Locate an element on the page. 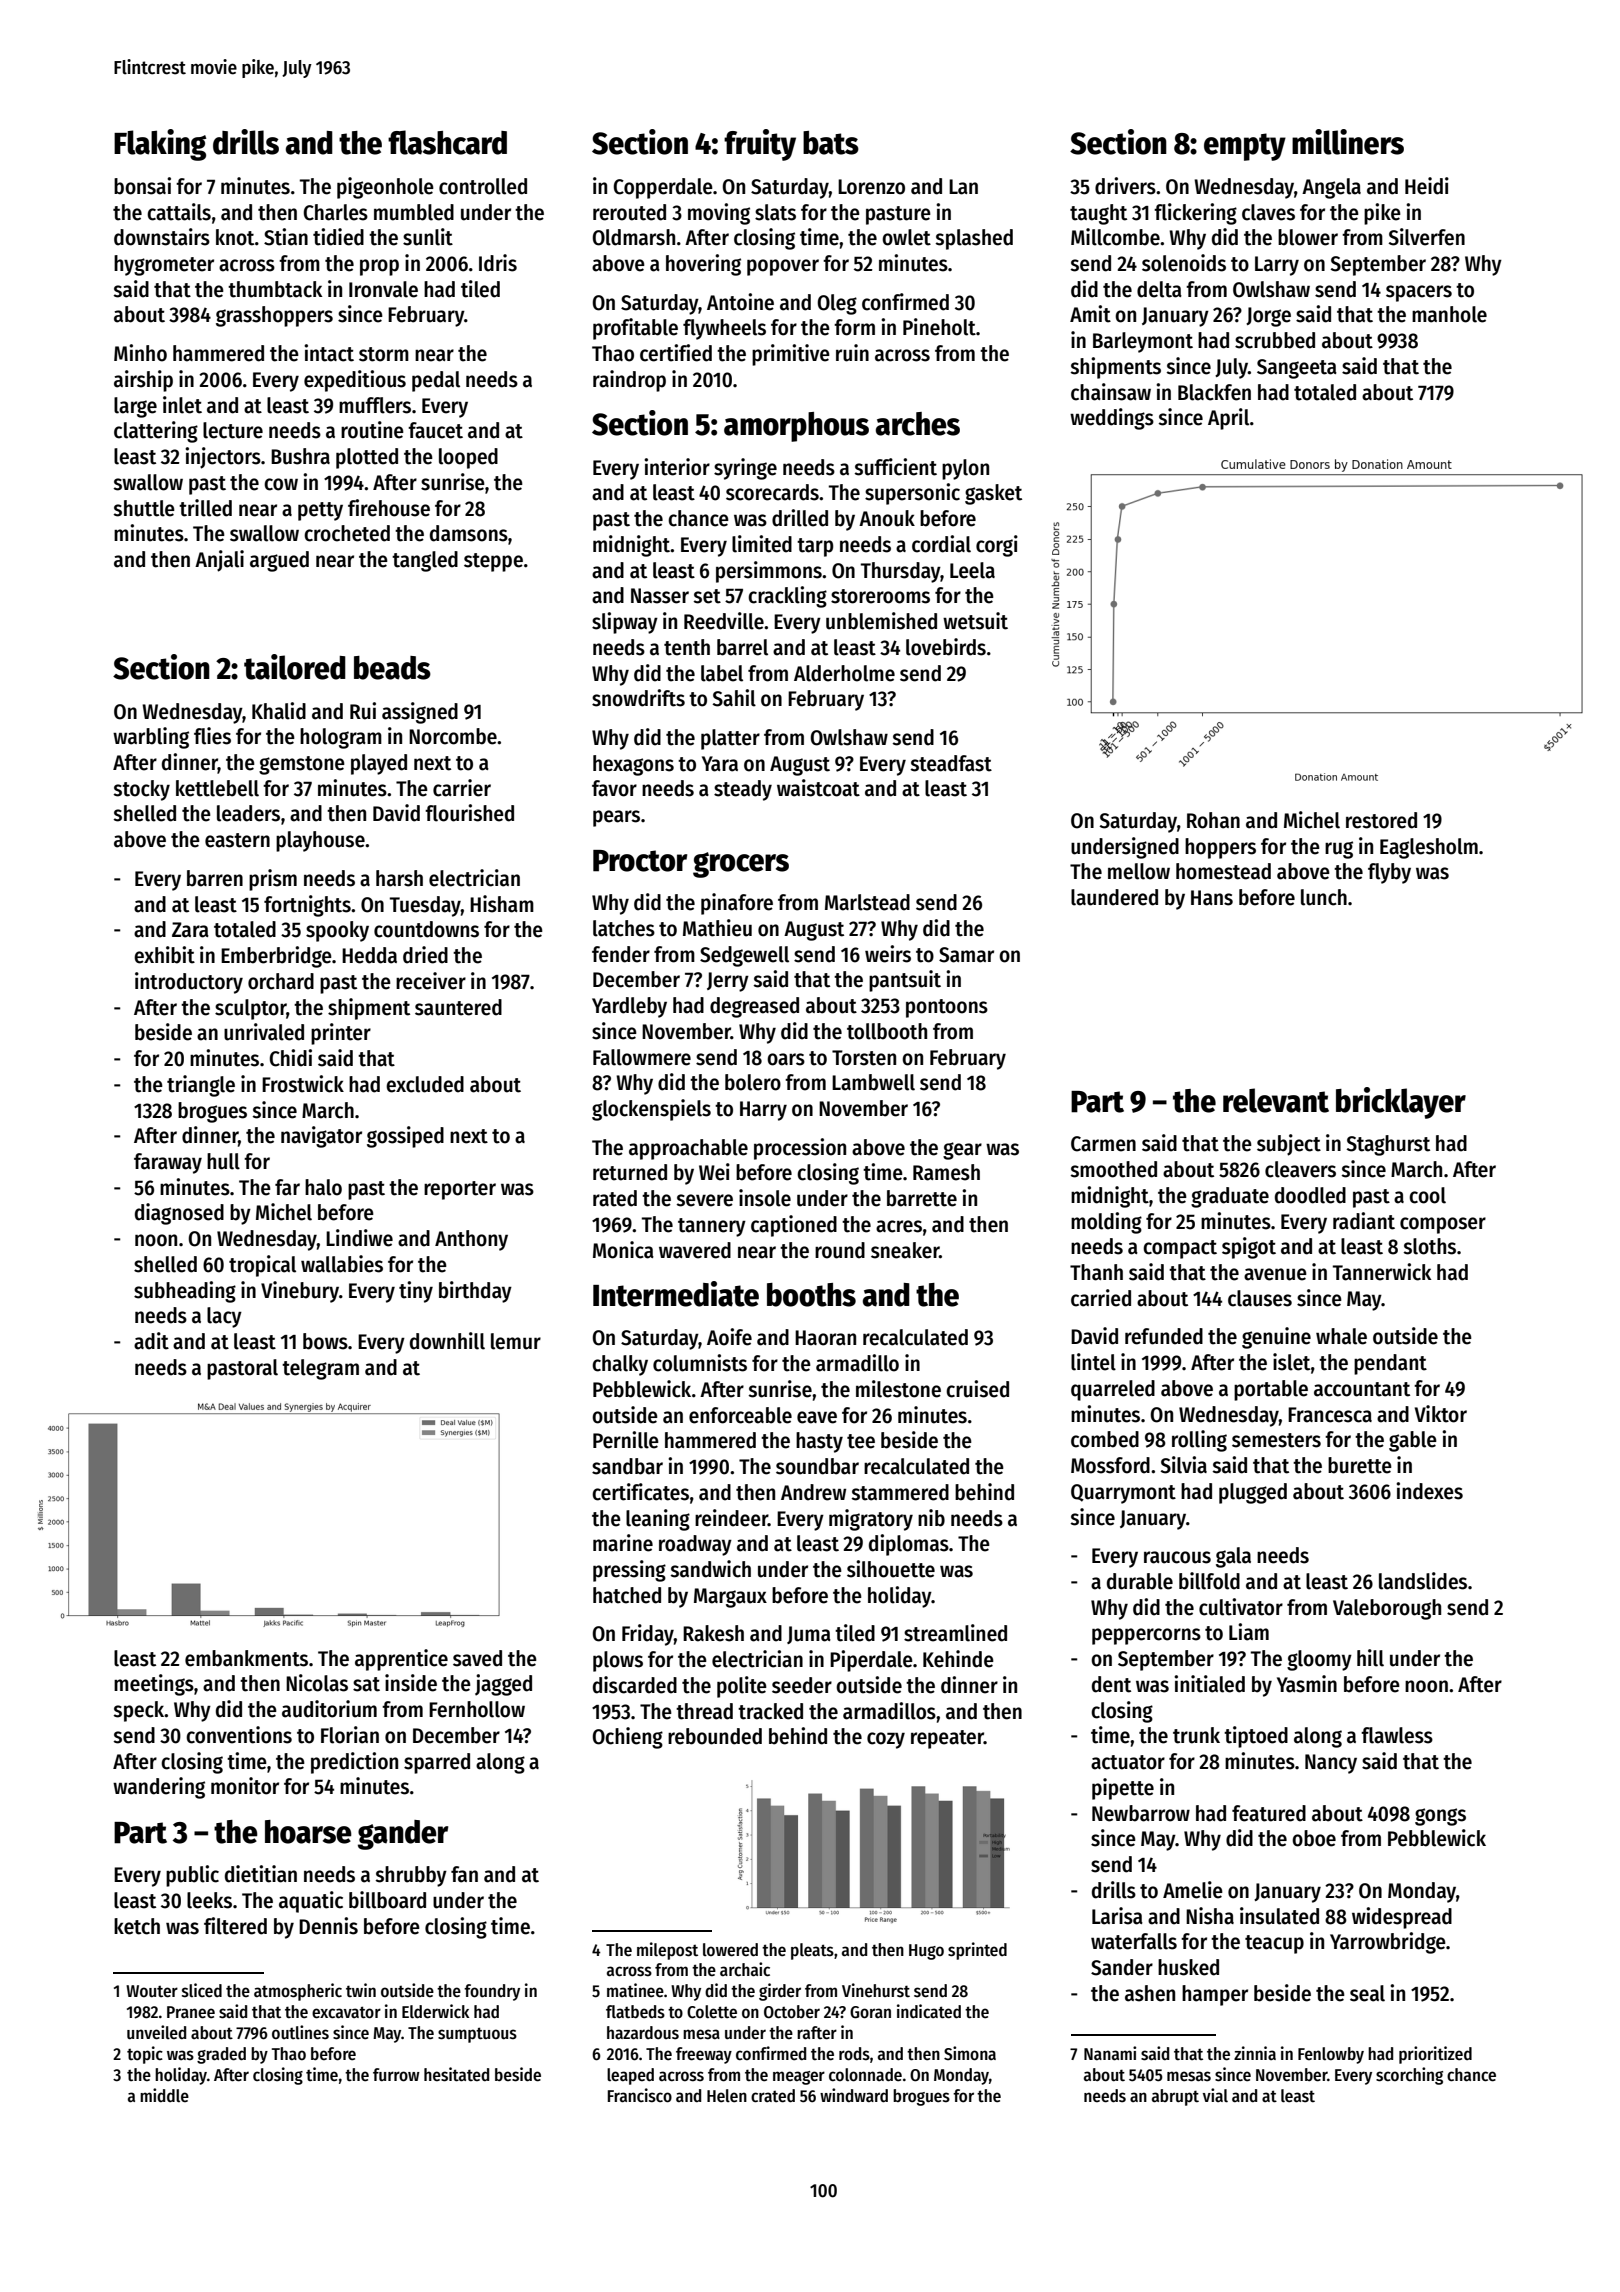 This page has width=1620, height=2292. Anthony is located at coordinates (471, 1240).
